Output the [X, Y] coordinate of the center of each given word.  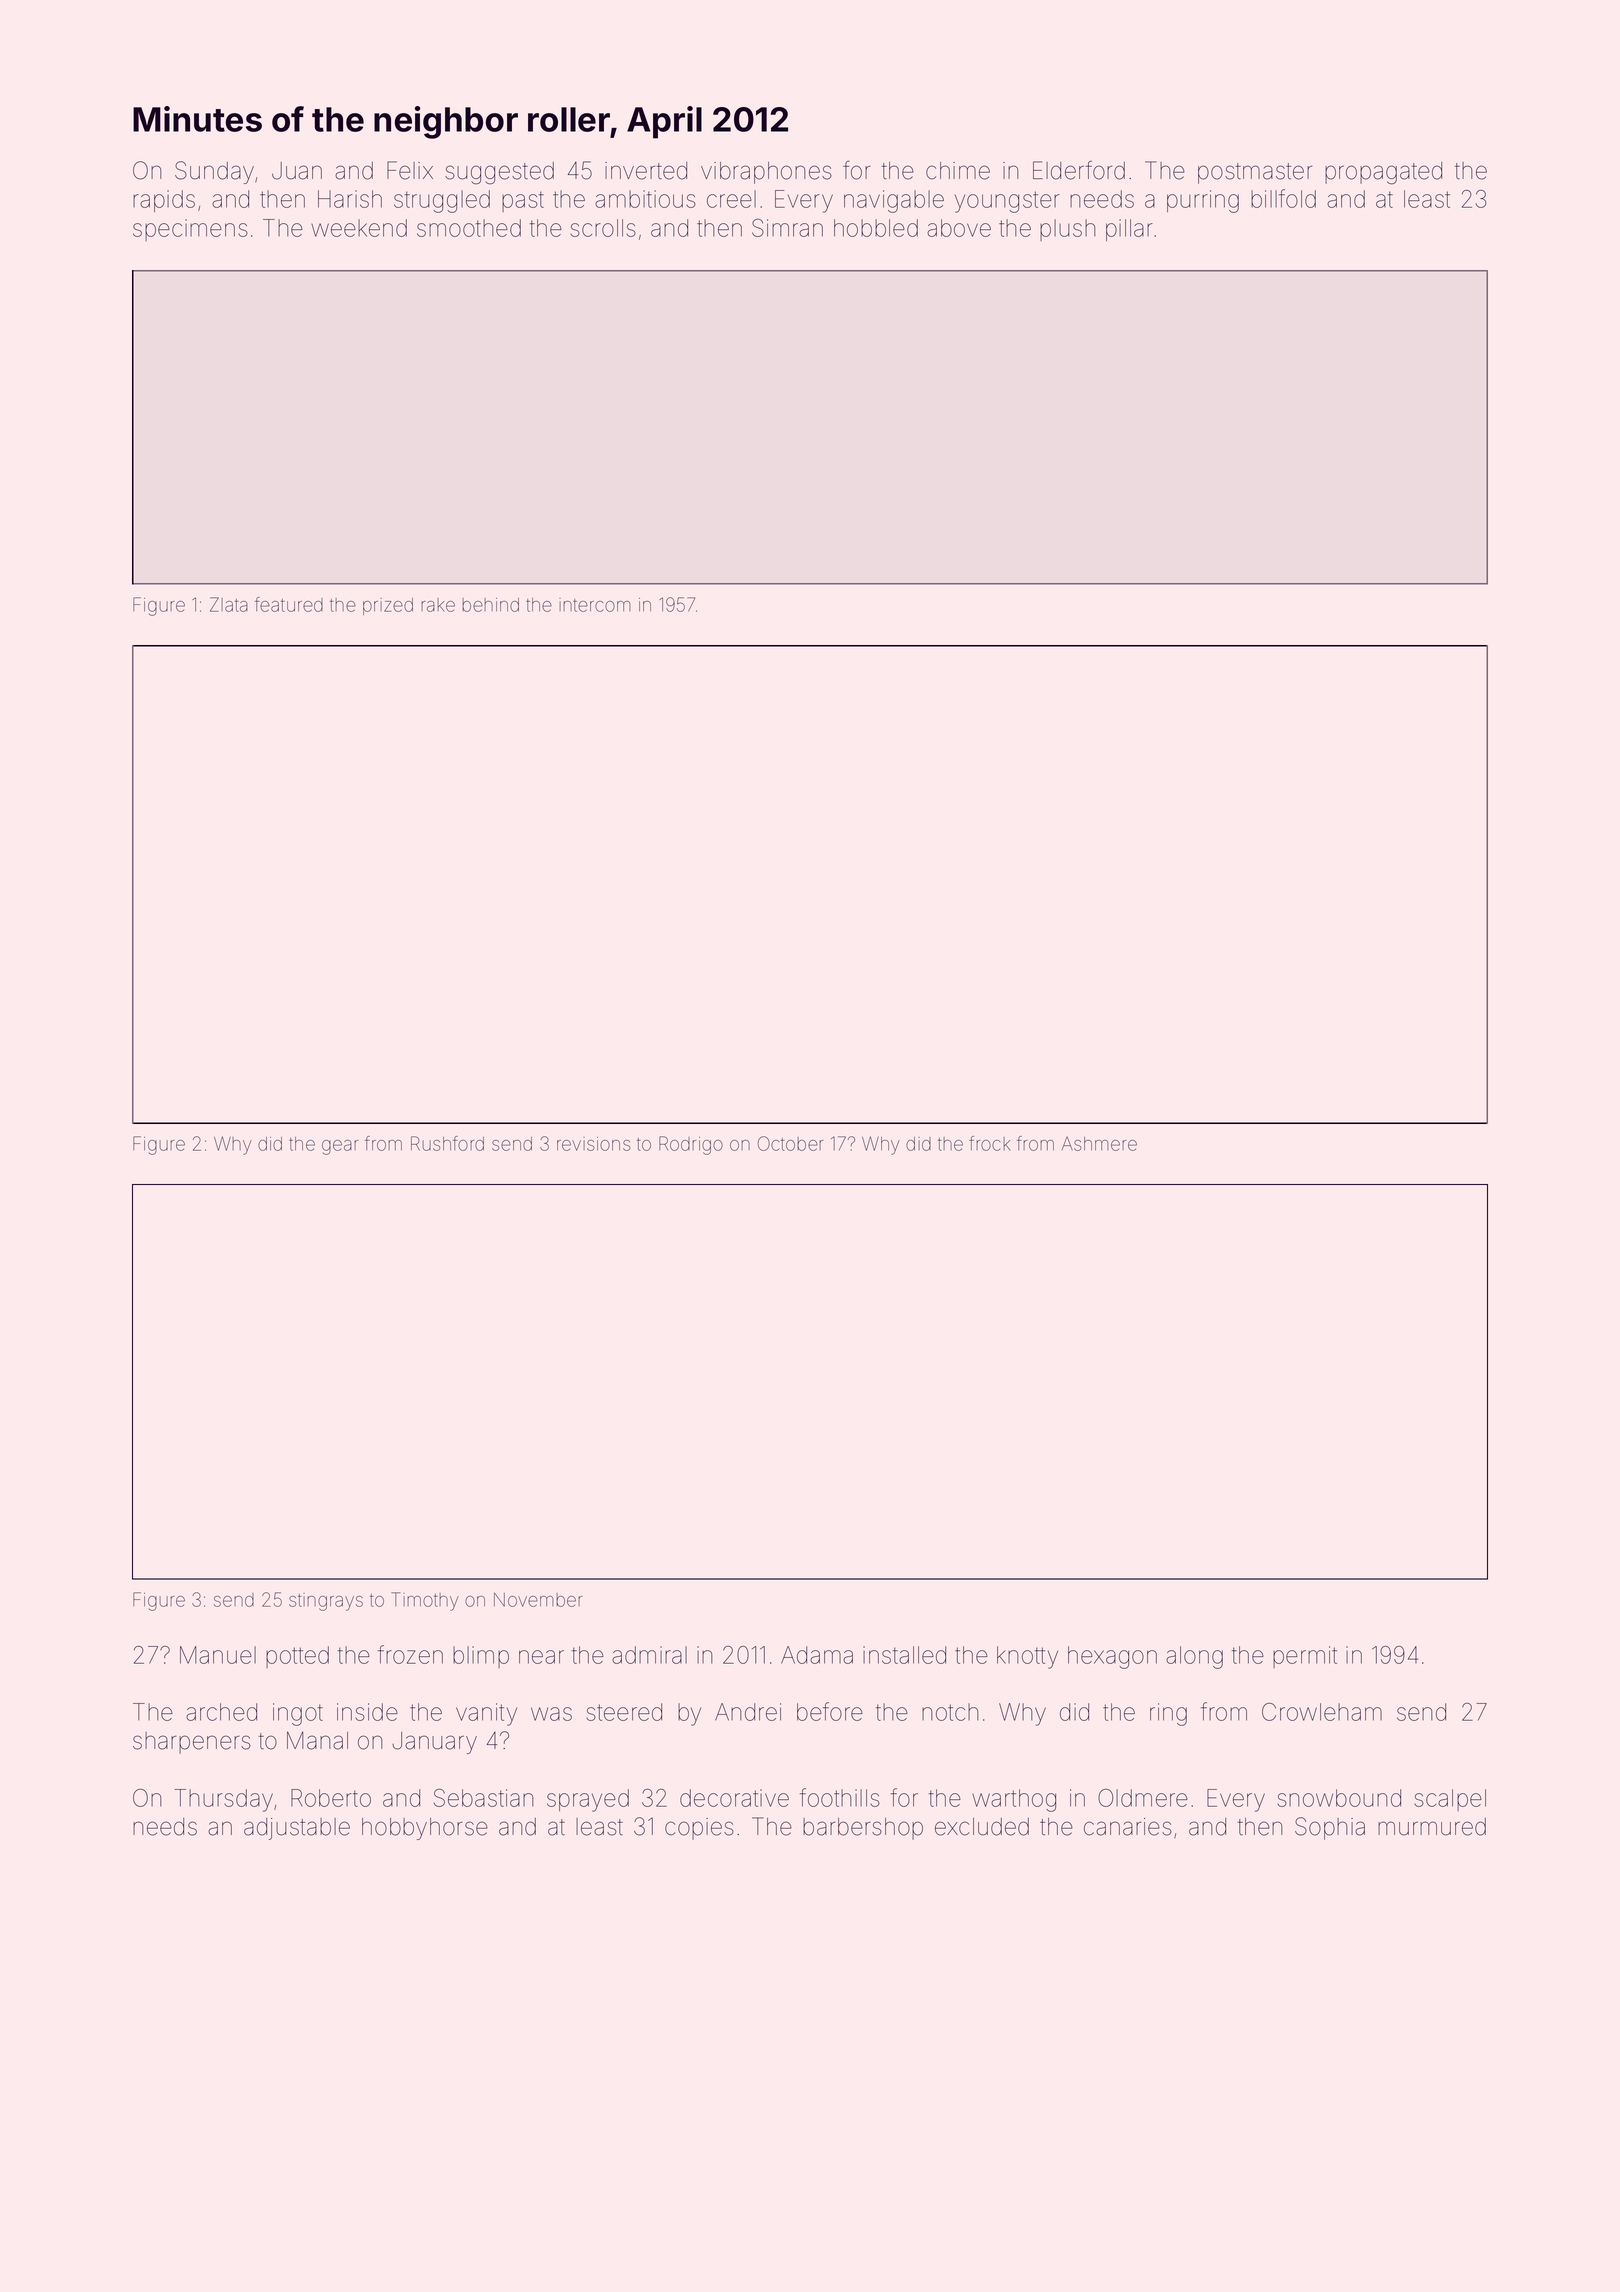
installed [904, 1655]
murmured [1432, 1827]
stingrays [326, 1602]
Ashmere [1099, 1144]
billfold [1283, 198]
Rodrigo [691, 1145]
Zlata [229, 604]
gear [340, 1147]
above [959, 228]
